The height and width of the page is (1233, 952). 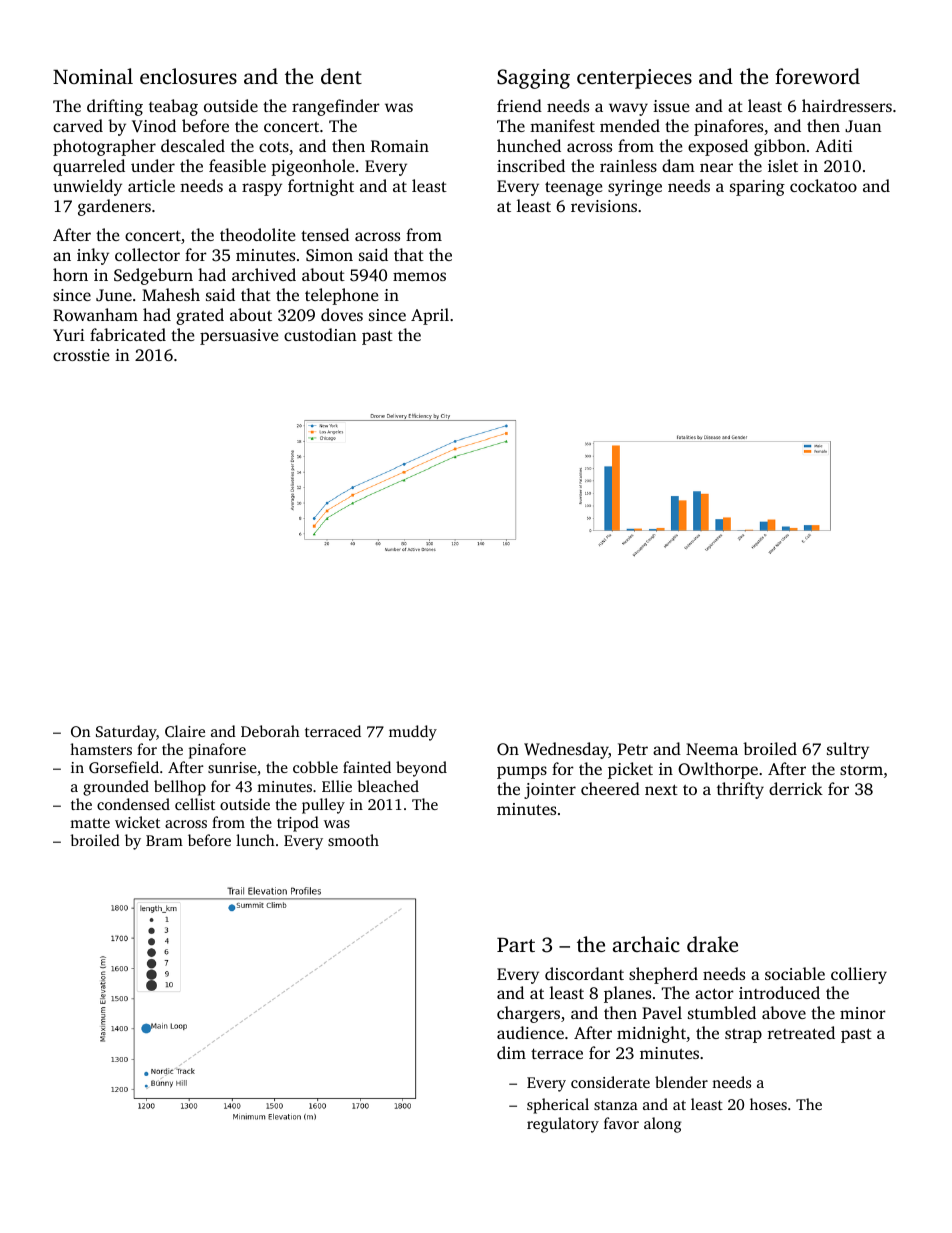 I want to click on condensed, so click(x=133, y=804).
